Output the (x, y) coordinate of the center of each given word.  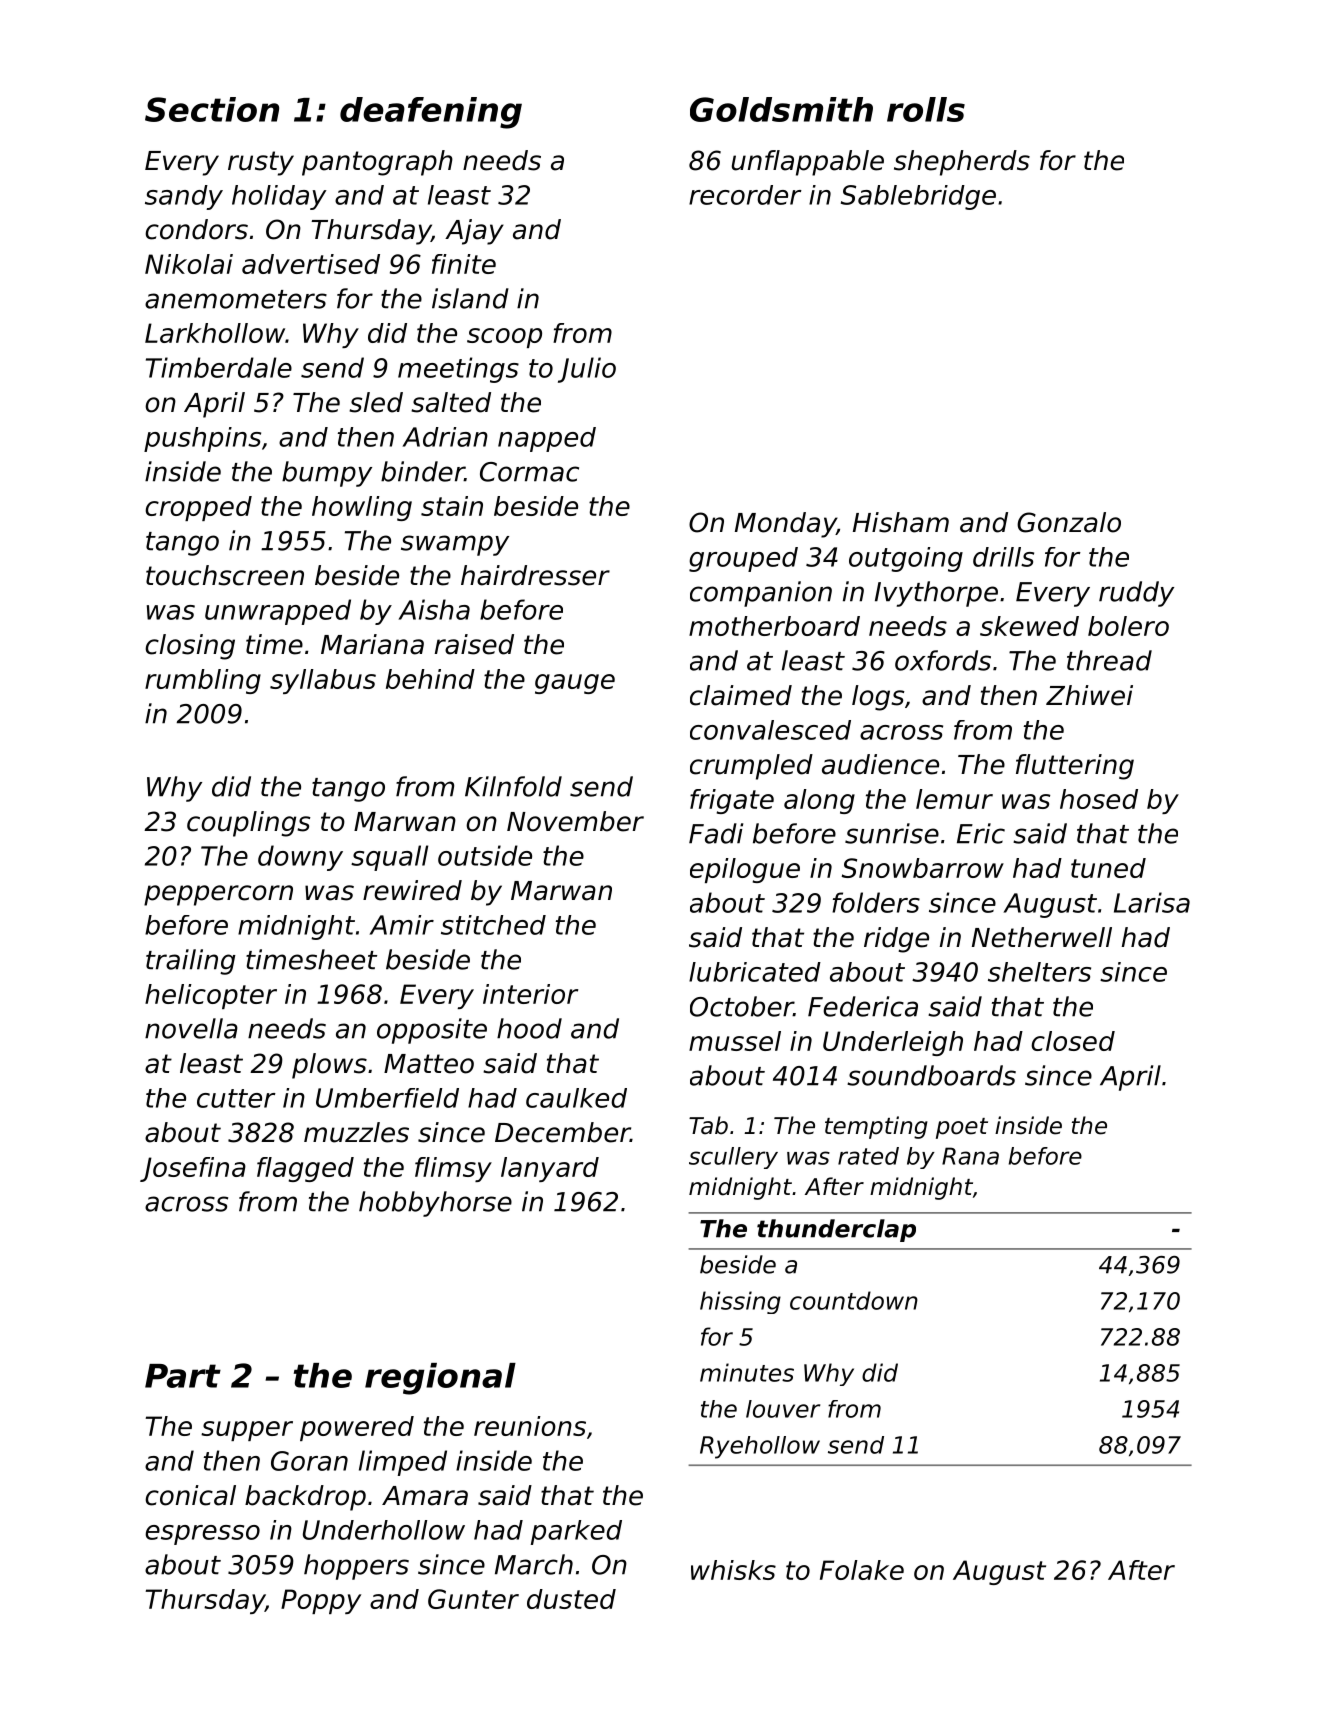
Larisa (1152, 902)
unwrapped (278, 612)
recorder (745, 195)
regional (440, 1379)
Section (212, 109)
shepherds (962, 163)
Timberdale (219, 367)
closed (1073, 1041)
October (742, 1006)
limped (403, 1463)
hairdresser (535, 575)
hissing (740, 1302)
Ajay (474, 232)
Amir (402, 925)
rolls (926, 109)
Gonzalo (1069, 522)
